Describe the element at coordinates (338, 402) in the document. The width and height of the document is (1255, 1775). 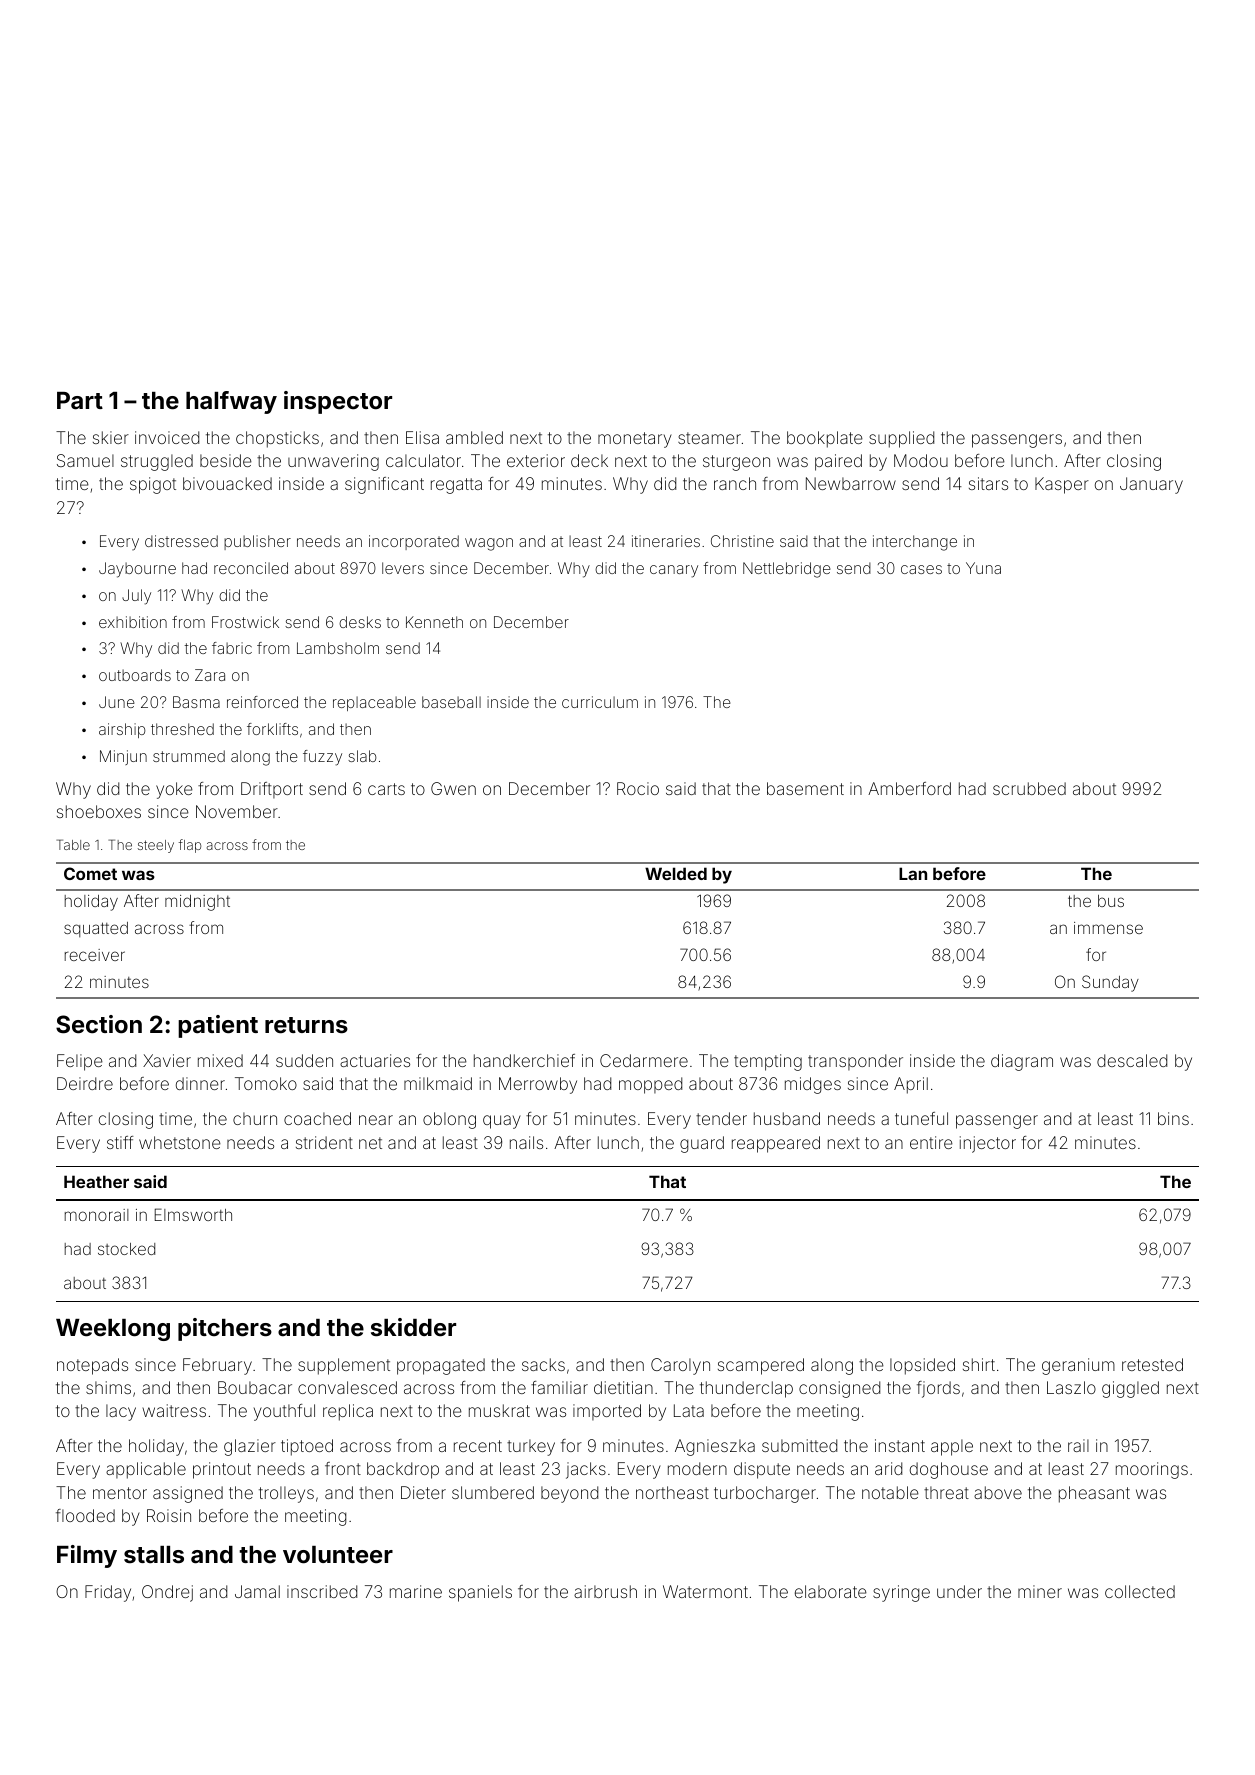
I see `inspector` at that location.
